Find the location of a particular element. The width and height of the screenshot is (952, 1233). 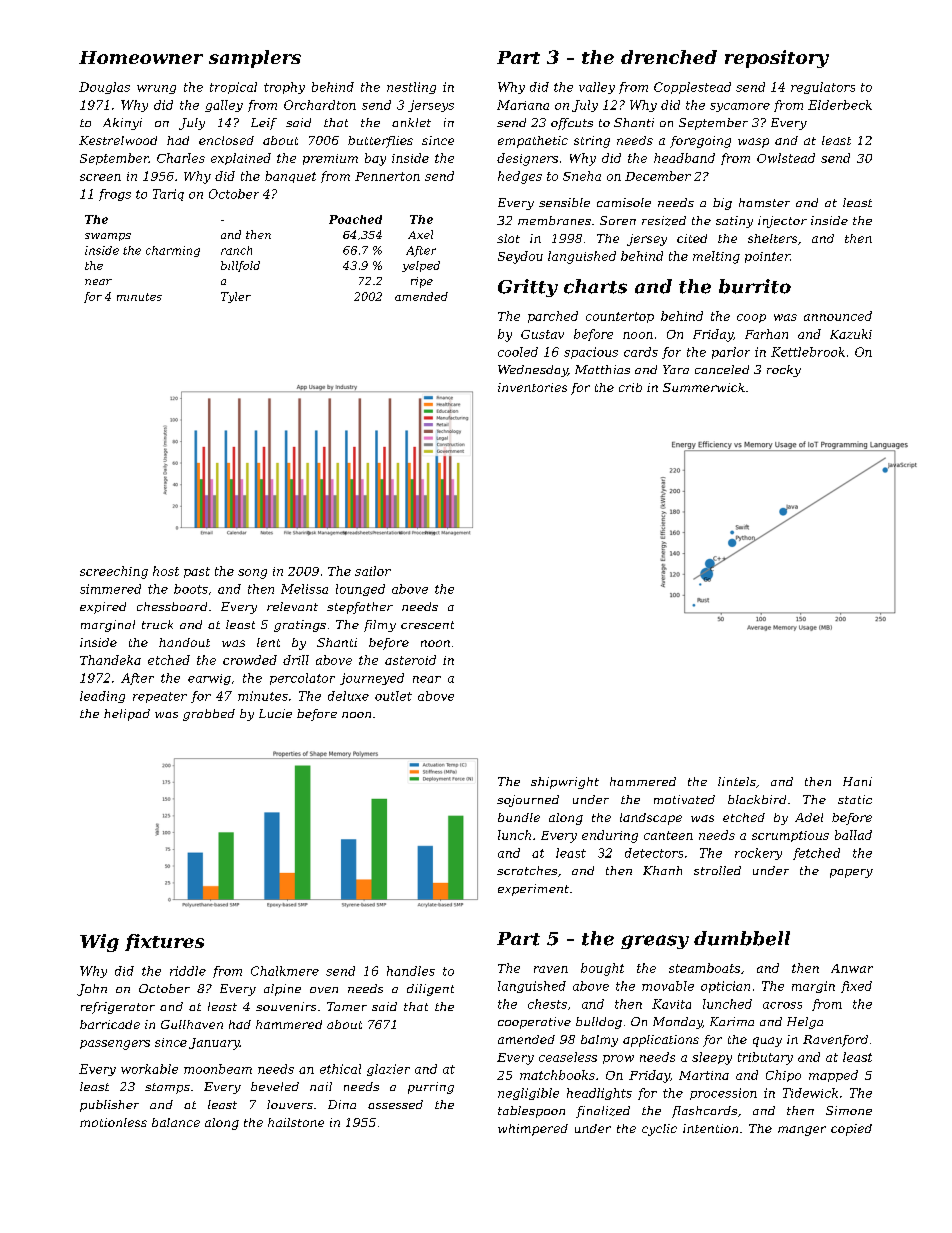

repository is located at coordinates (777, 59).
